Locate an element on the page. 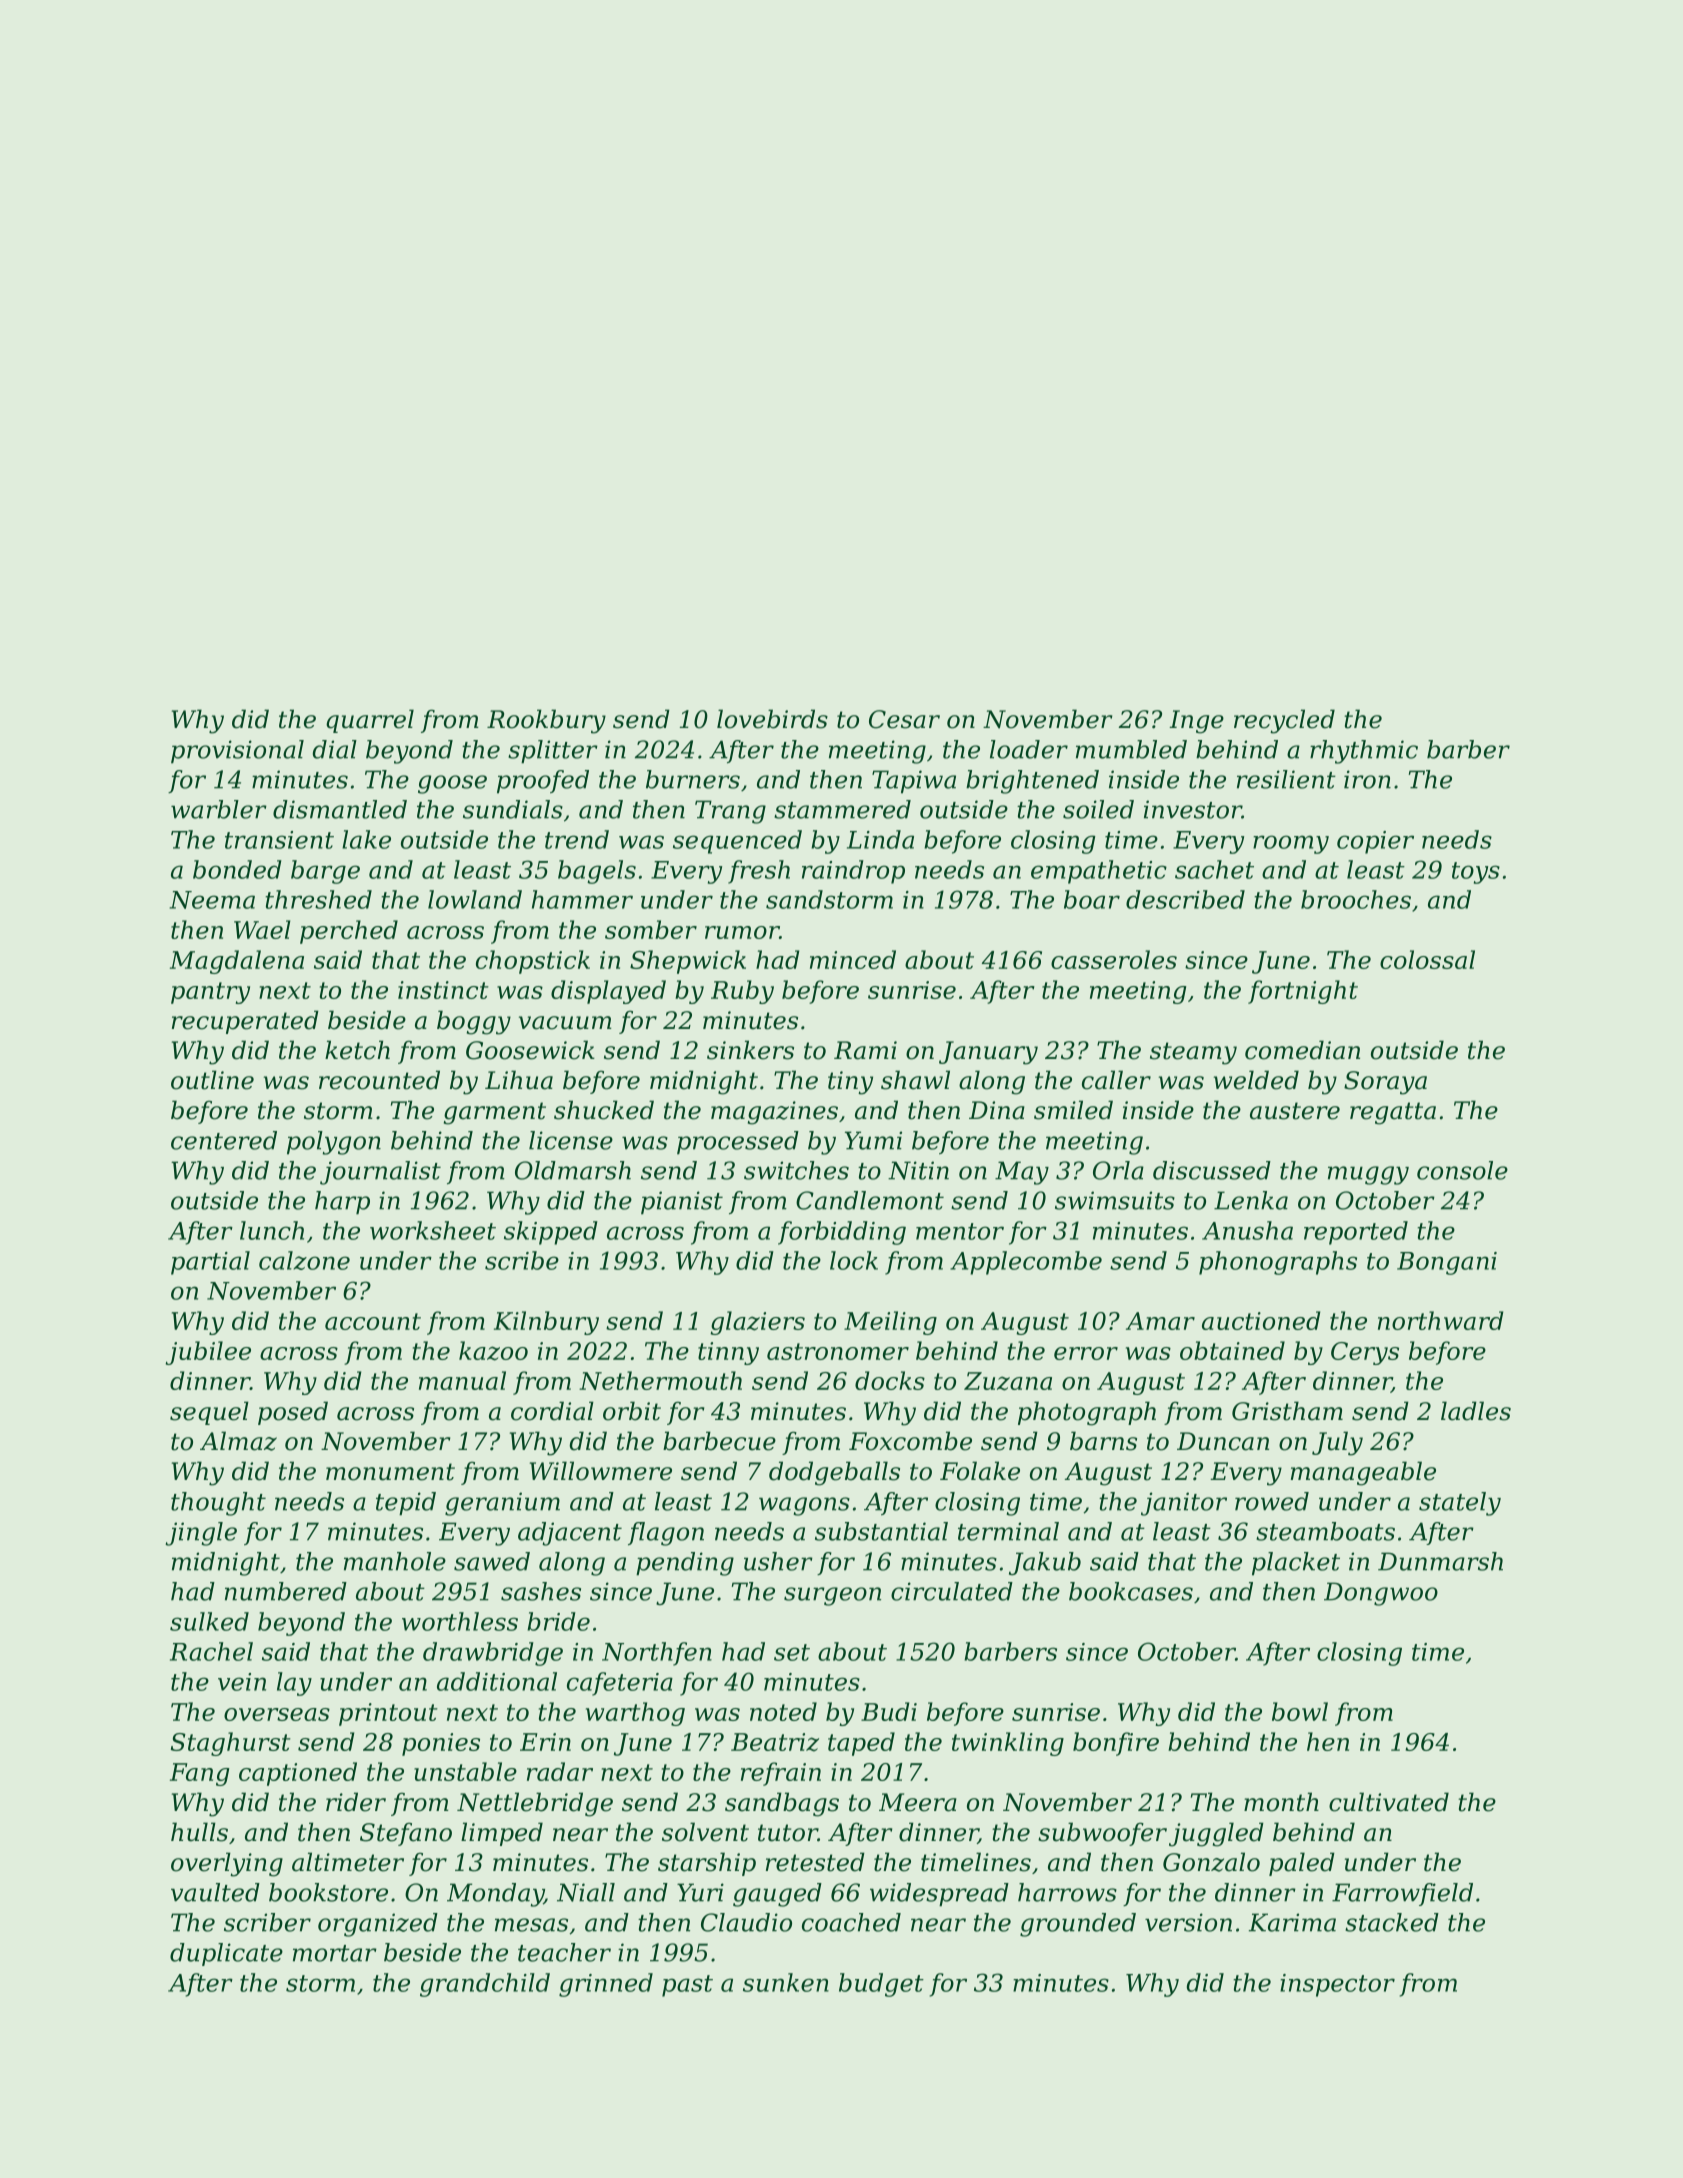  duplicate is located at coordinates (226, 1954).
